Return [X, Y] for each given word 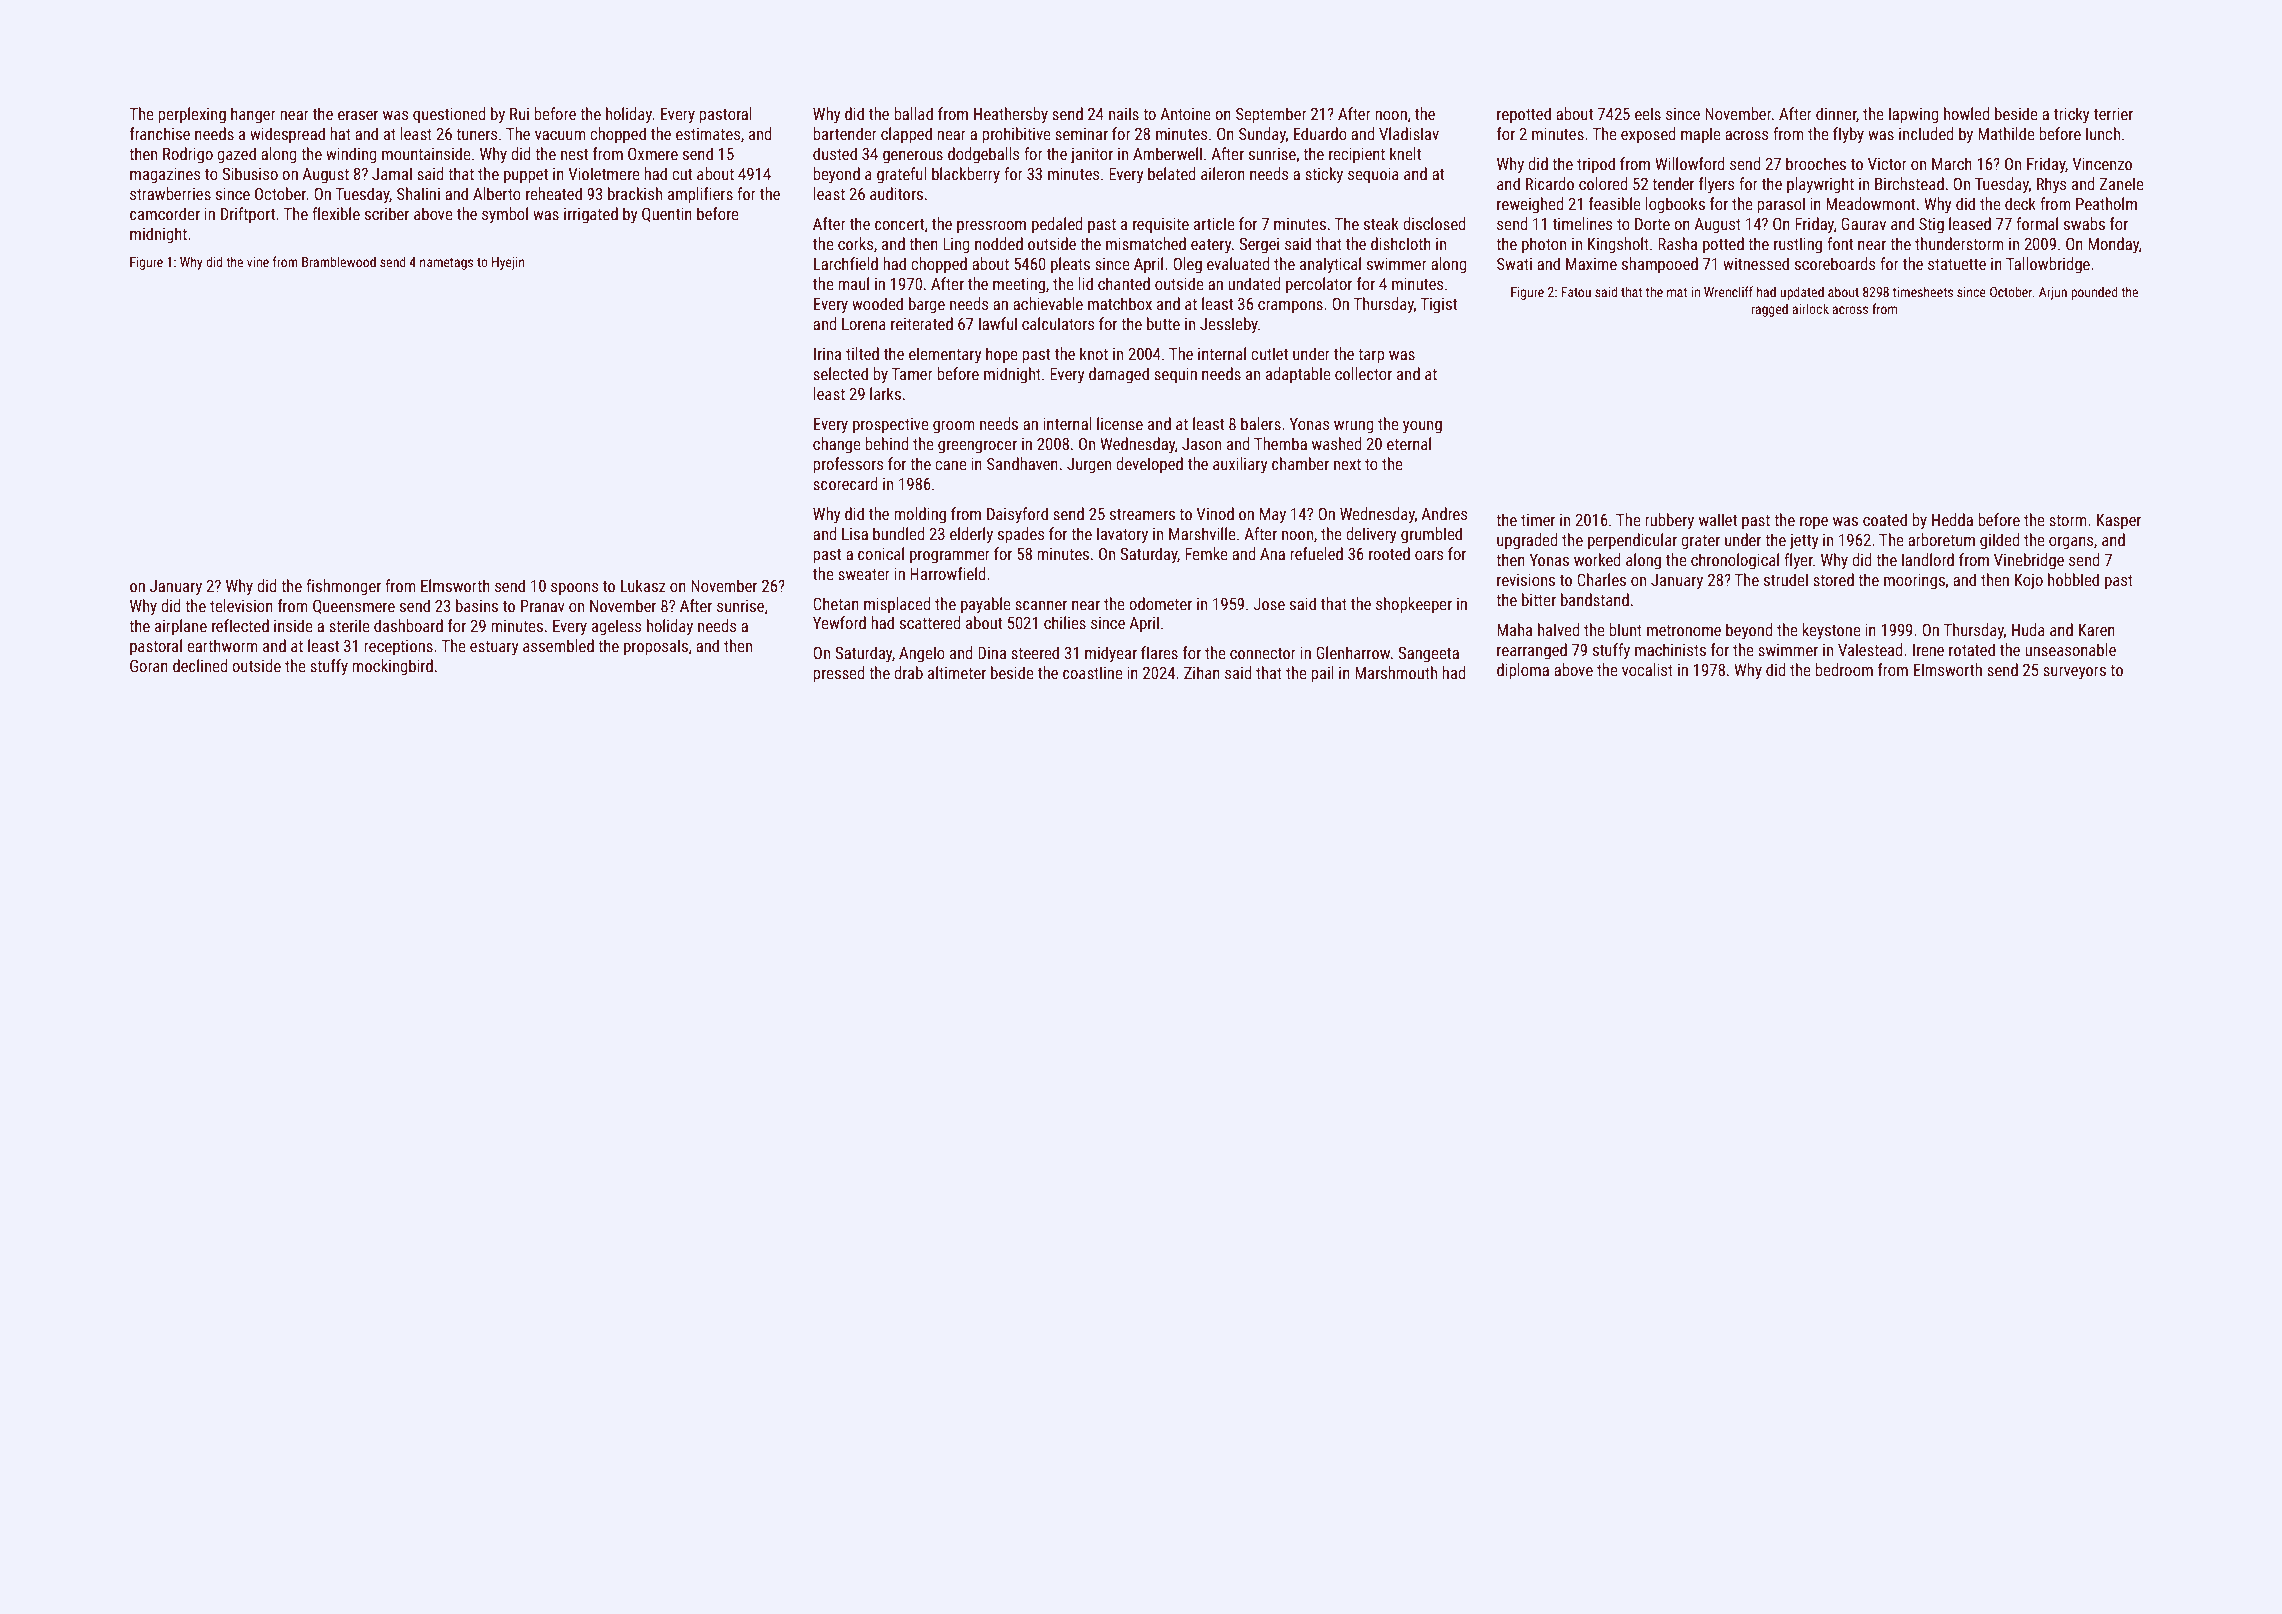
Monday [2113, 245]
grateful [902, 175]
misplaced [897, 605]
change [837, 445]
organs [2071, 543]
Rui [519, 114]
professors [848, 465]
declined [200, 665]
